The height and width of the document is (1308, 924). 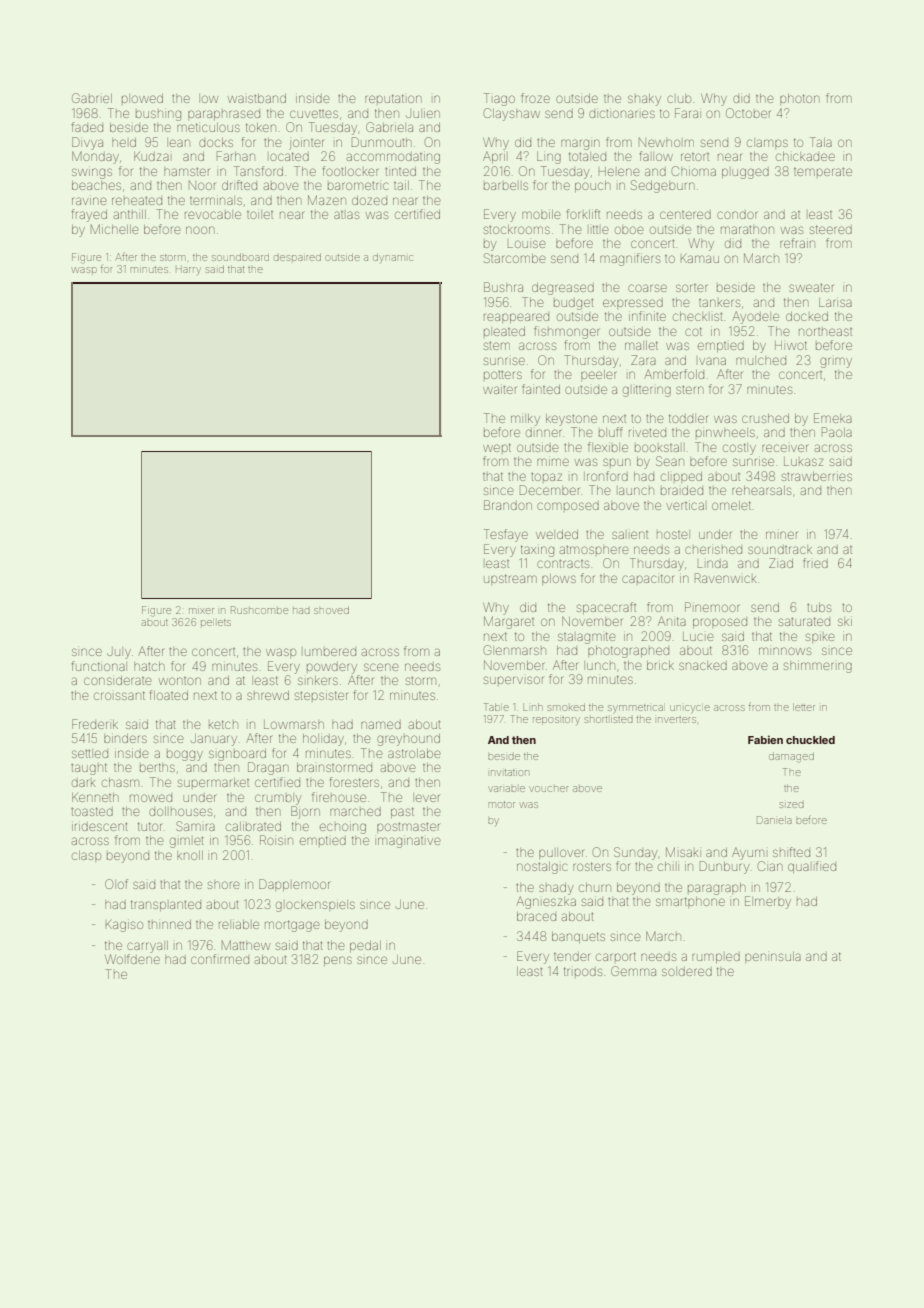 What do you see at coordinates (132, 959) in the document?
I see `Wolfdene` at bounding box center [132, 959].
